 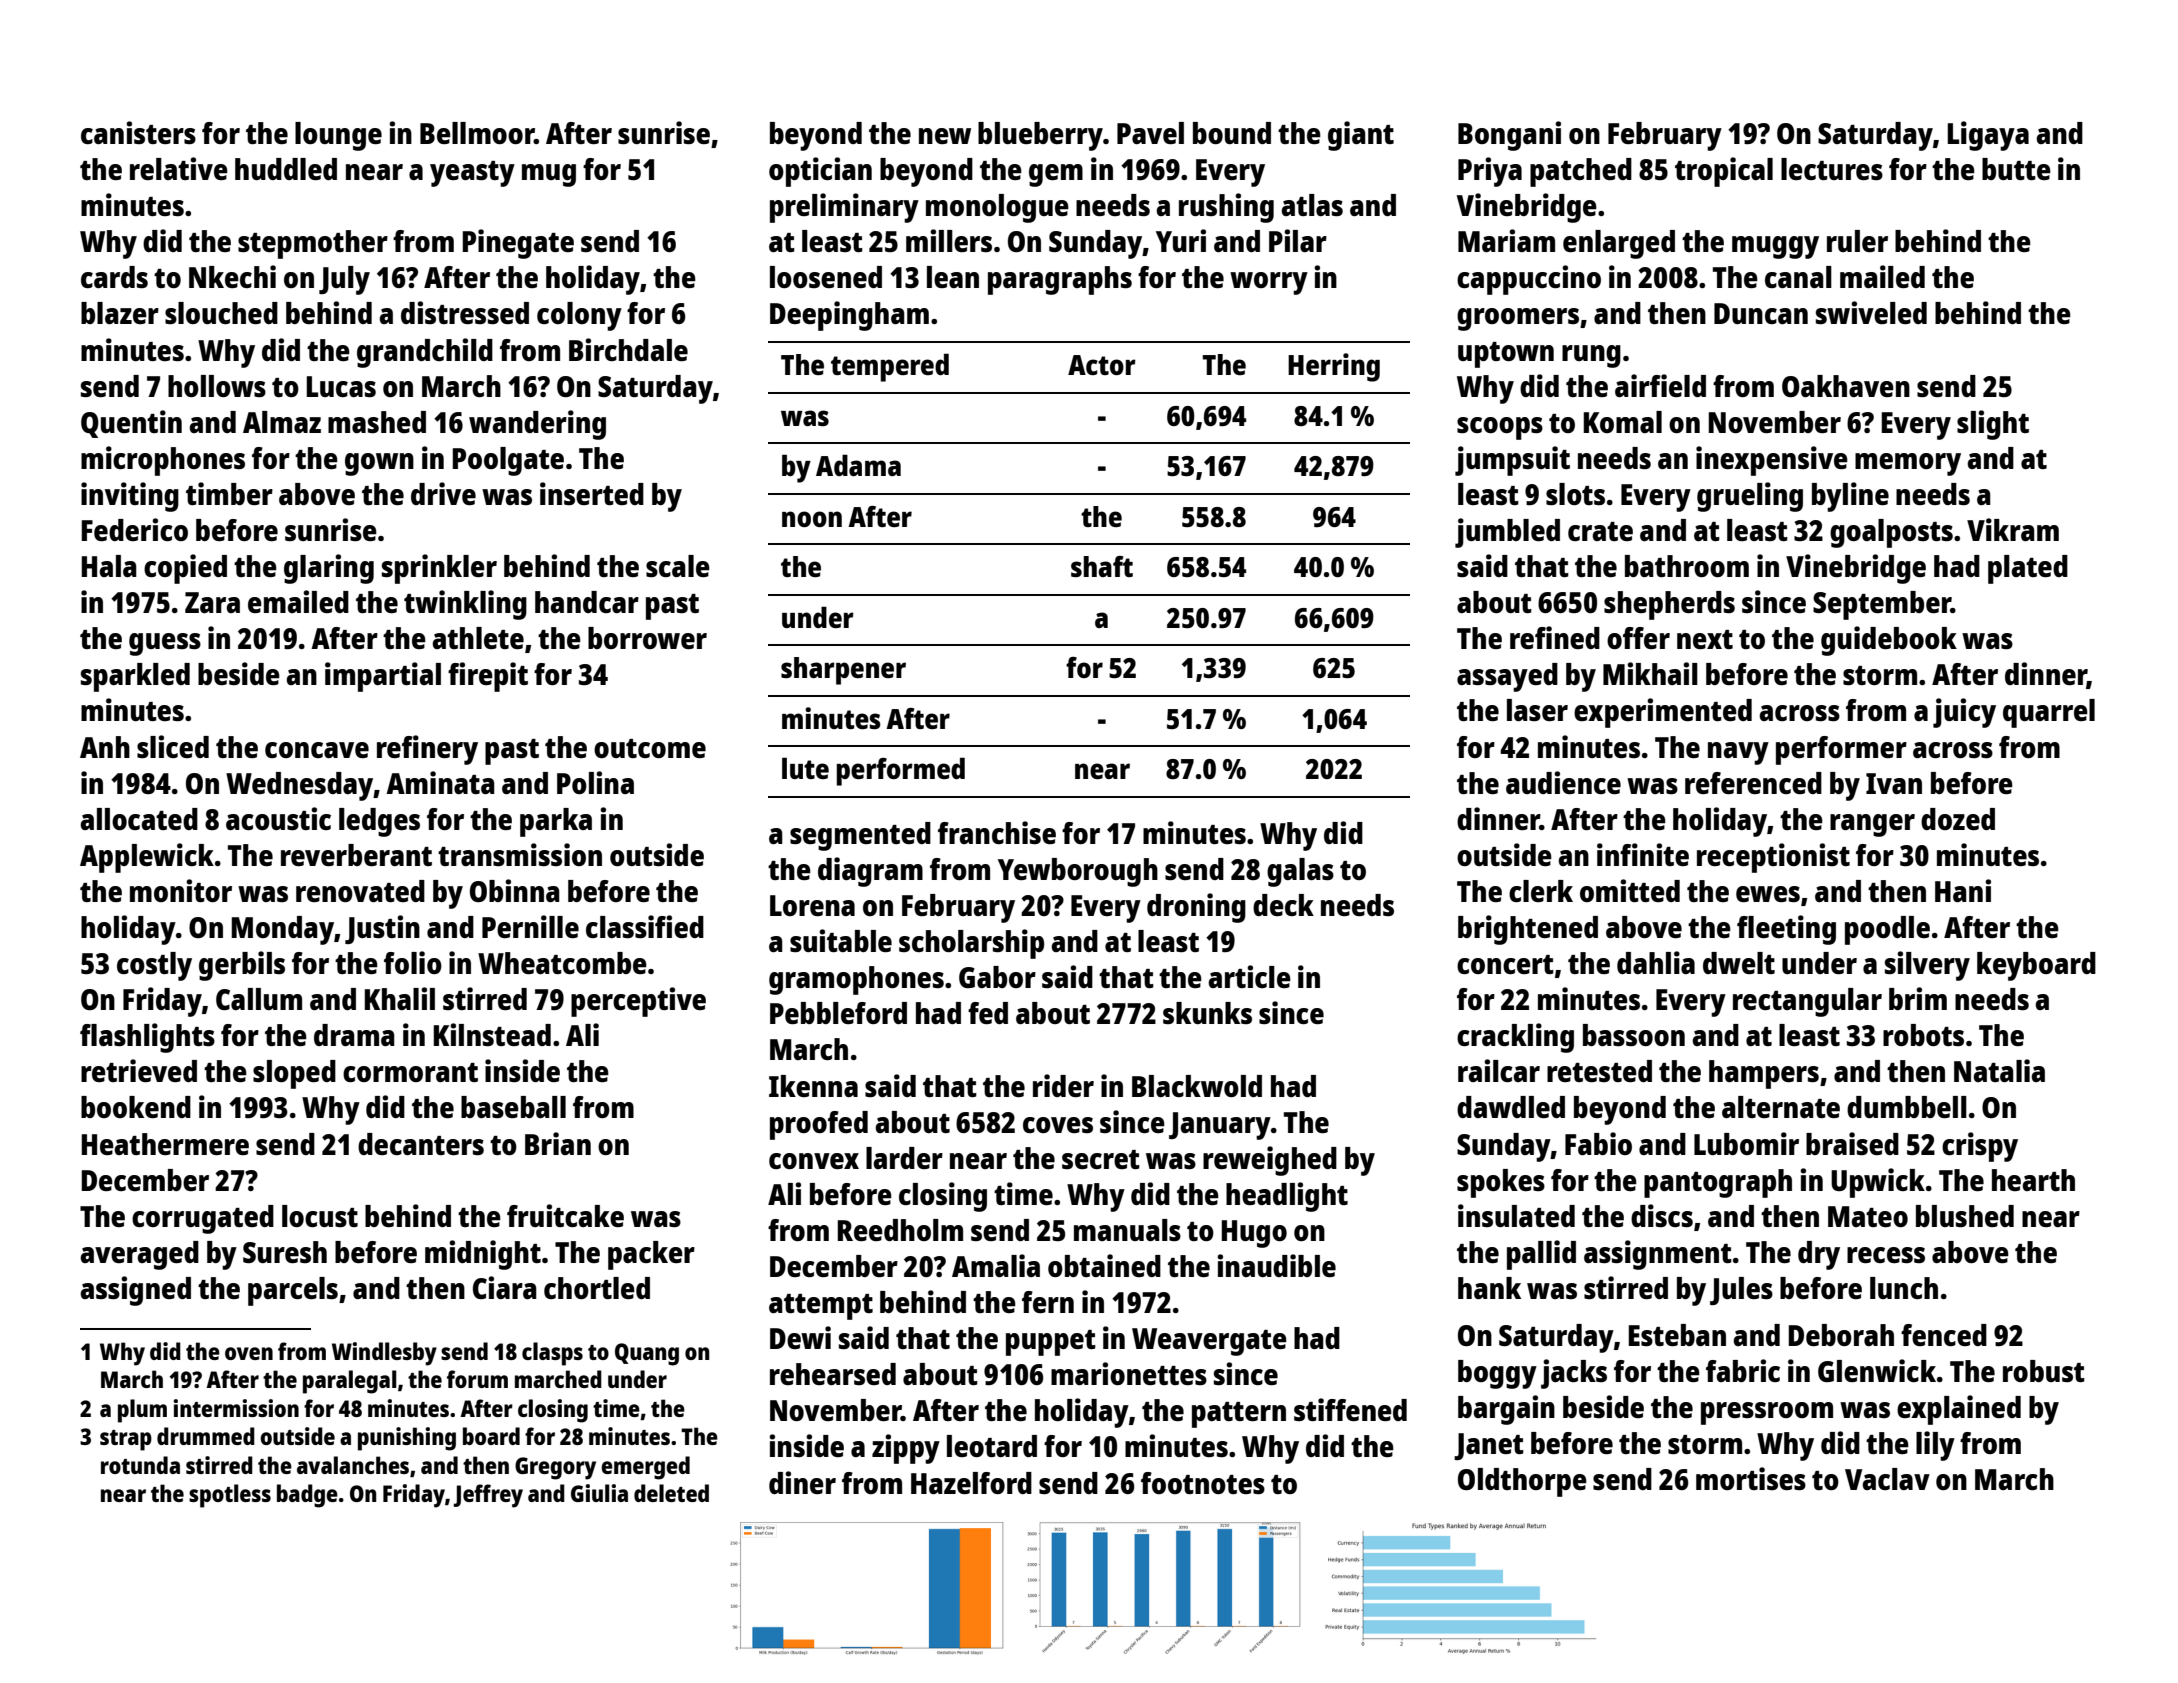 I want to click on concave, so click(x=317, y=750).
